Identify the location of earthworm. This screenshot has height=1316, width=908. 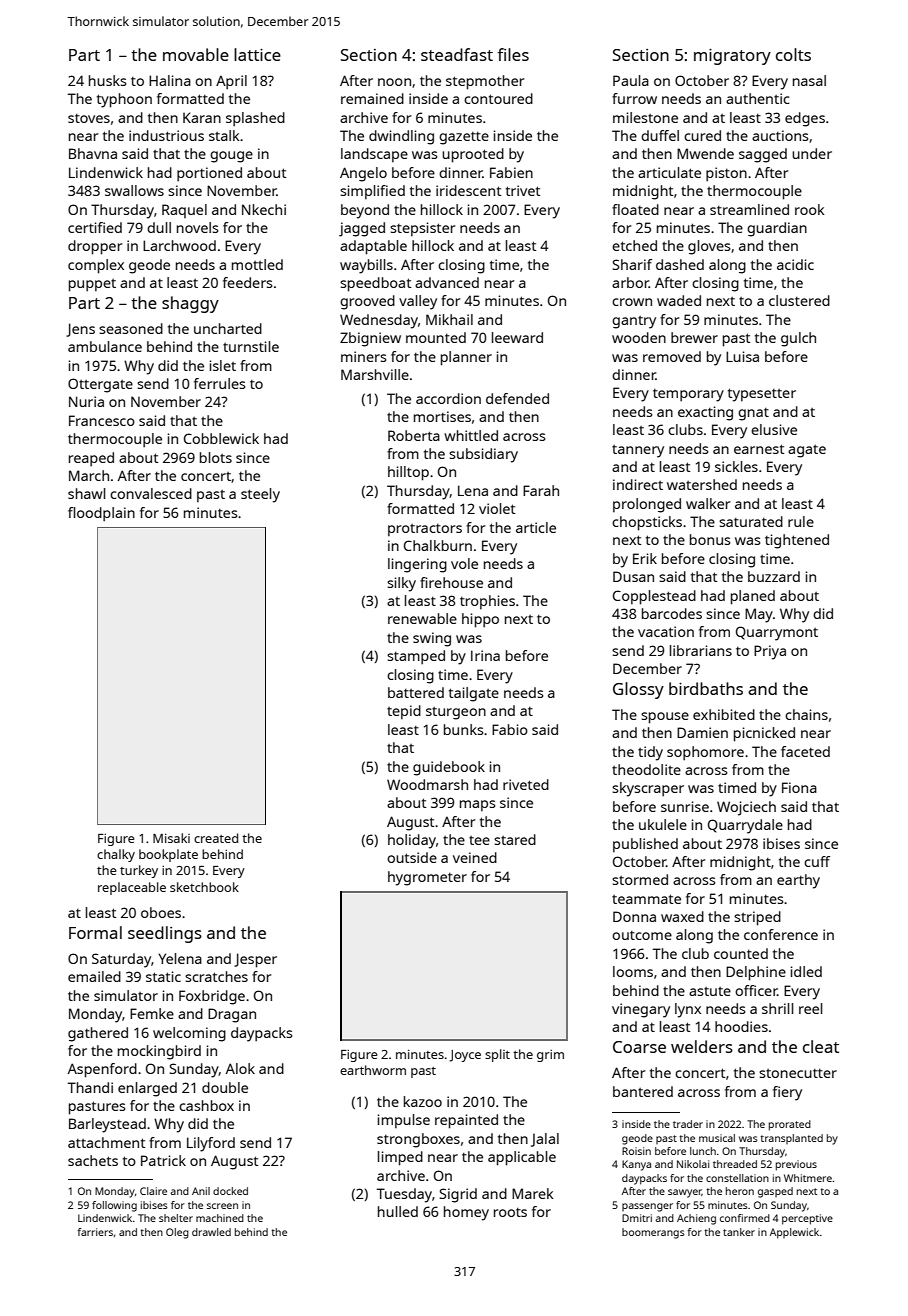
(373, 1070).
